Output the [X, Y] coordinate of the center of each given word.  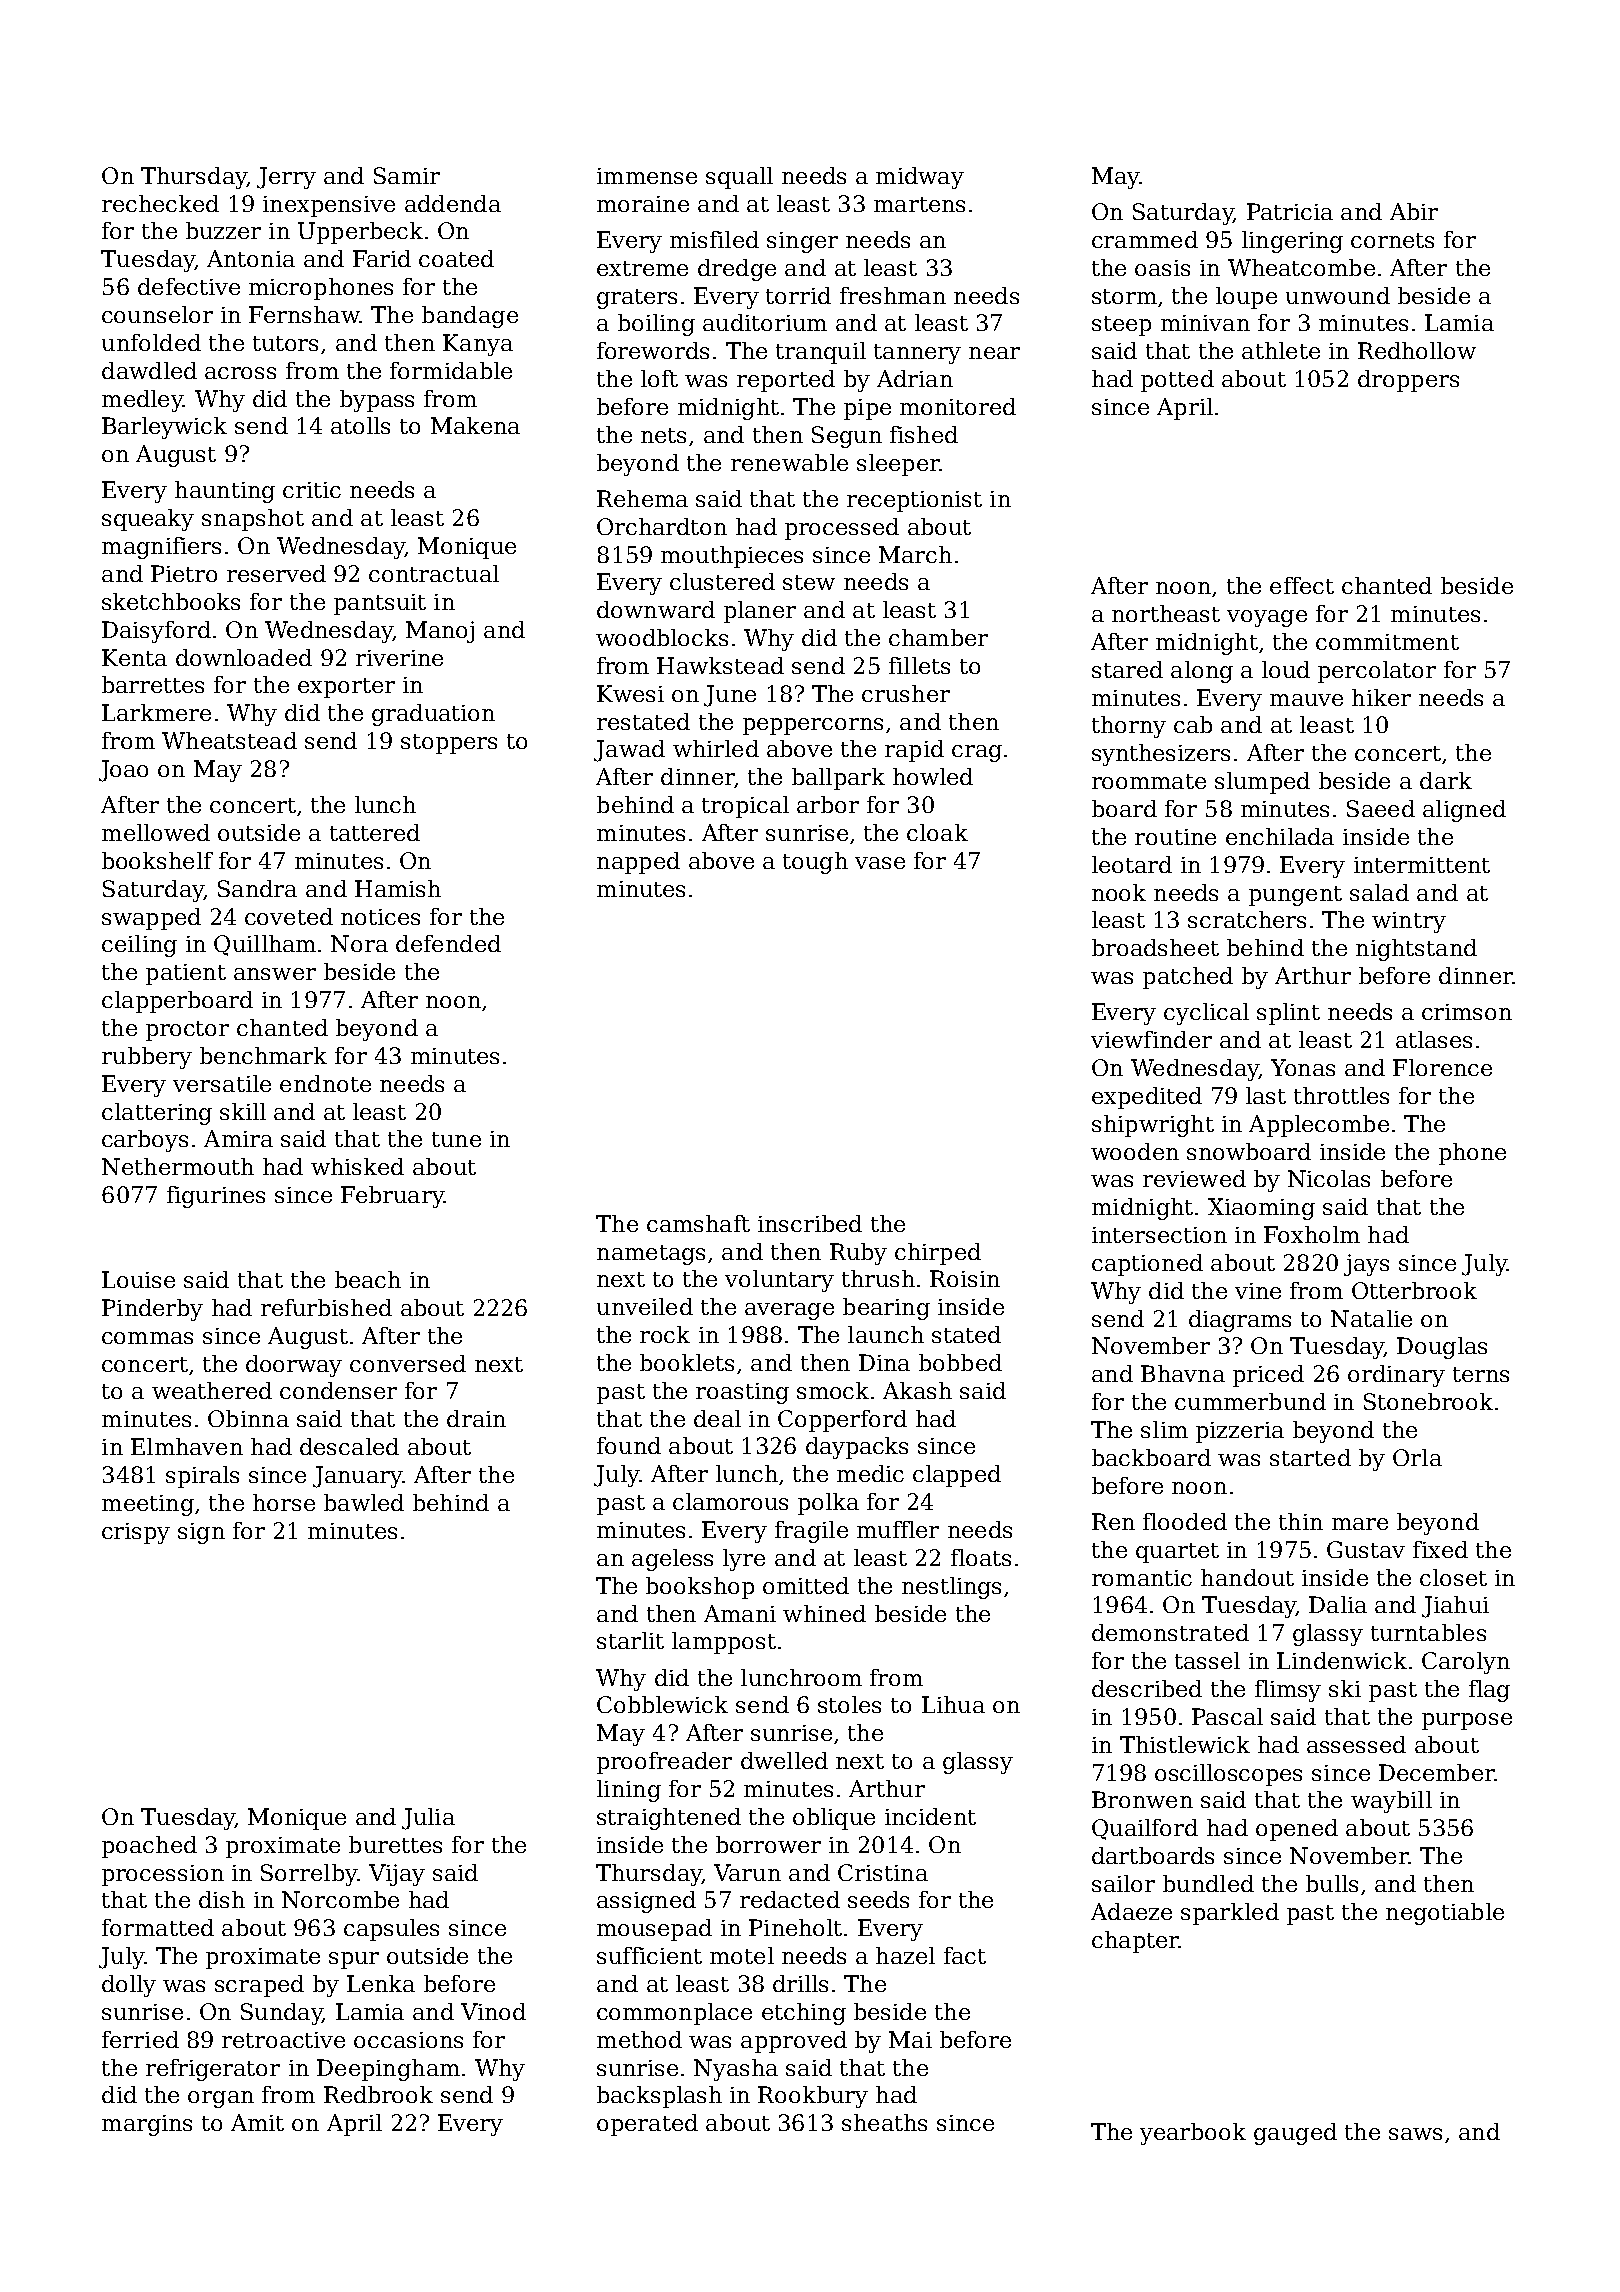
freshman [893, 295]
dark [1446, 780]
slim [1164, 1429]
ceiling [139, 946]
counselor [157, 314]
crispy [136, 1533]
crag [977, 753]
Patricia [1290, 211]
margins [147, 2125]
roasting [742, 1393]
